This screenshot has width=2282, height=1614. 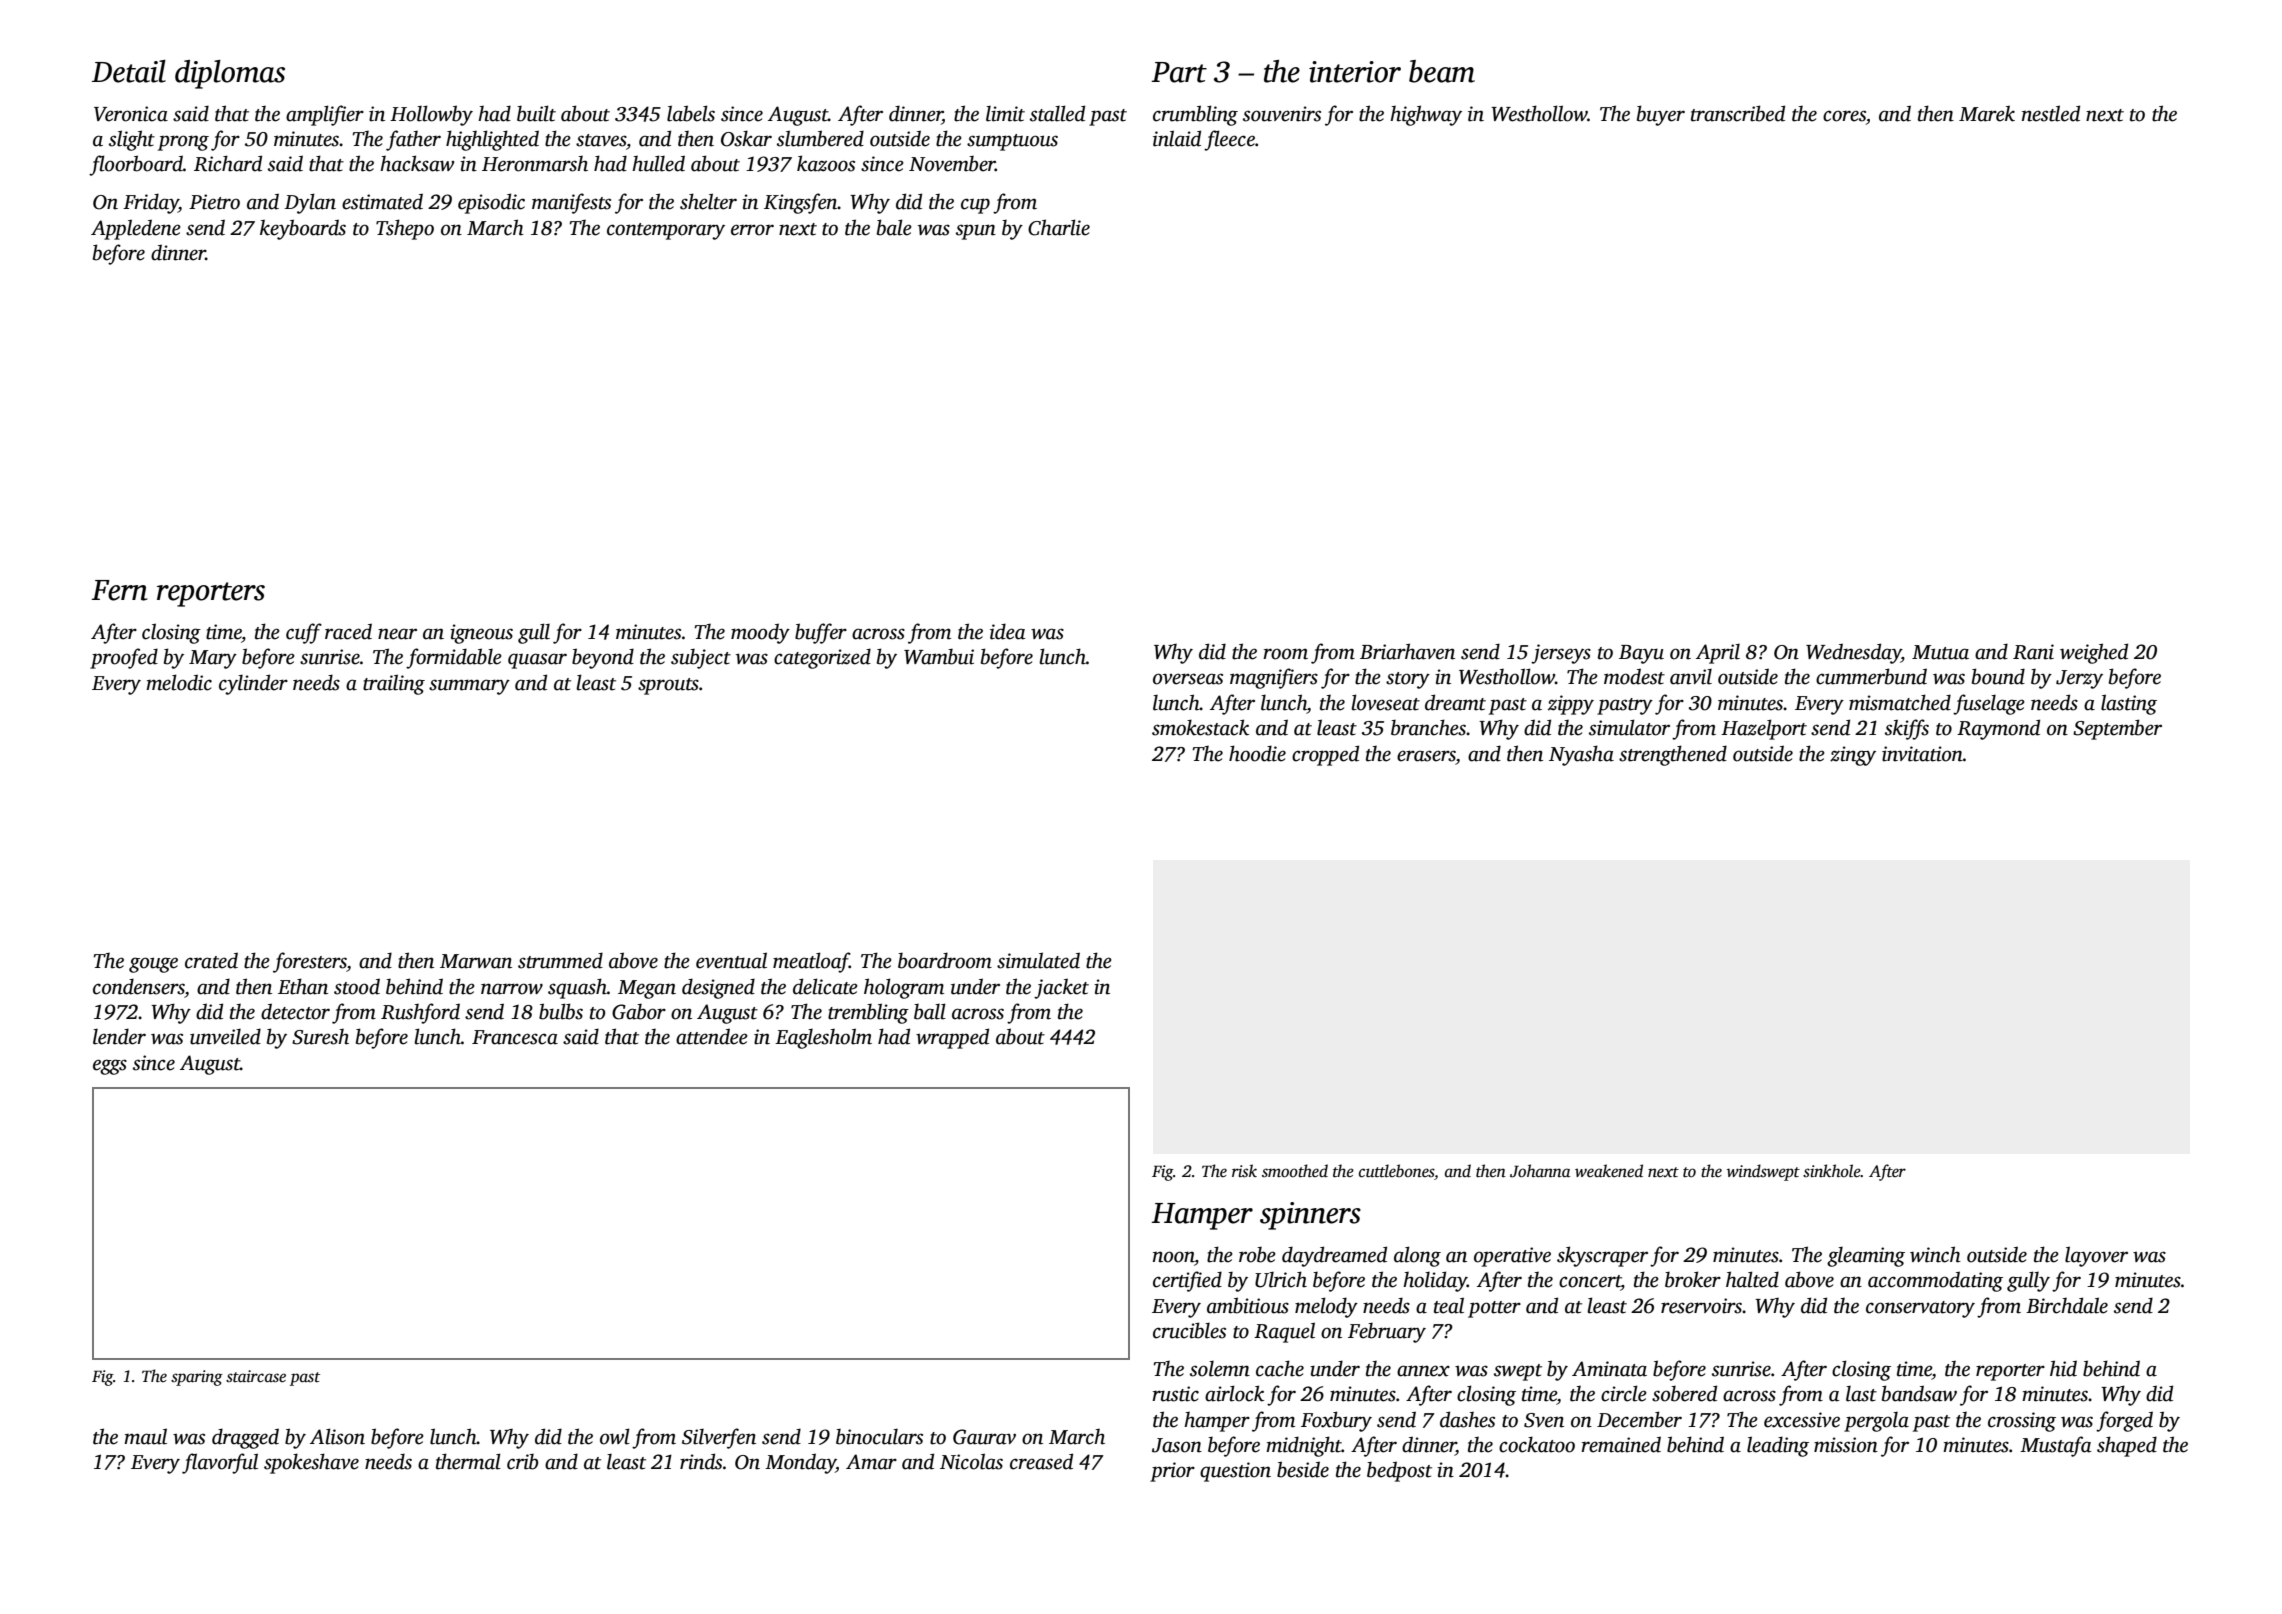 What do you see at coordinates (2094, 653) in the screenshot?
I see `weighed` at bounding box center [2094, 653].
